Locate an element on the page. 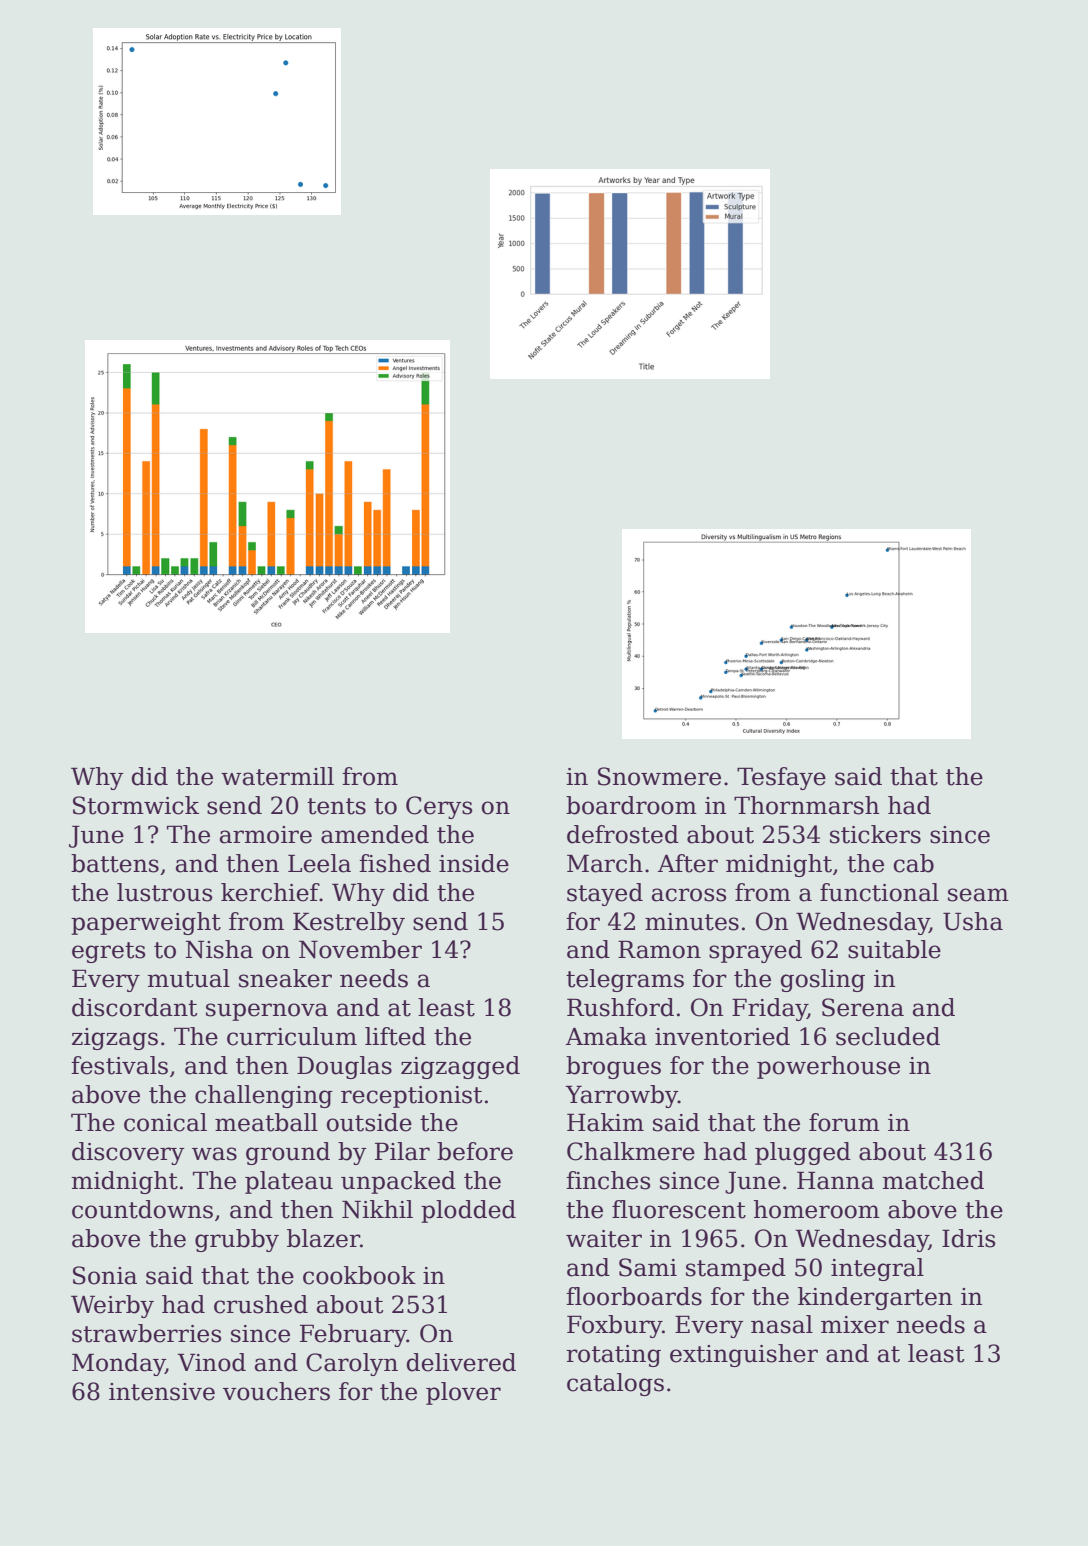 The image size is (1088, 1546). floorboards is located at coordinates (634, 1296).
